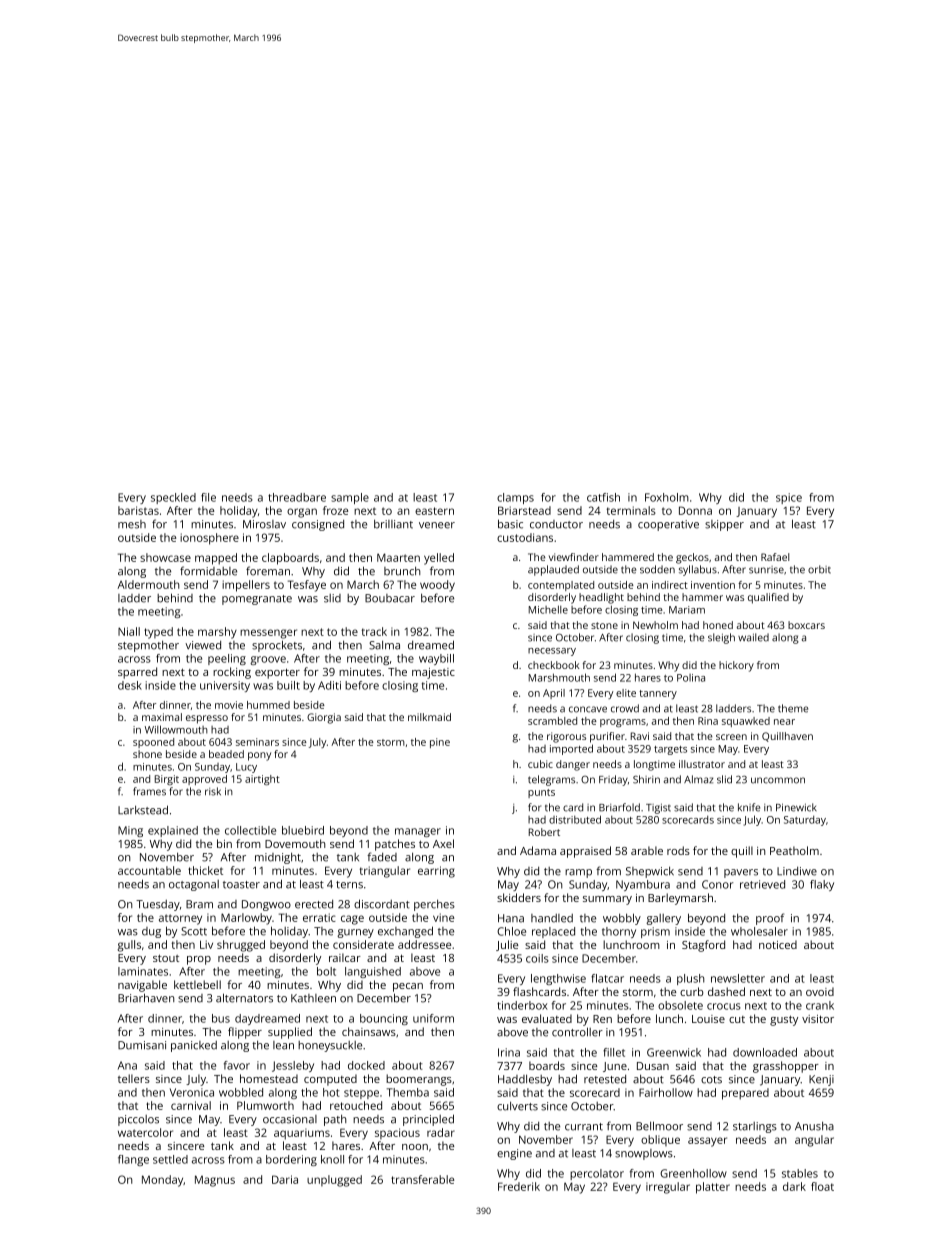 This document has width=952, height=1233. What do you see at coordinates (148, 584) in the document?
I see `Aldermouth` at bounding box center [148, 584].
